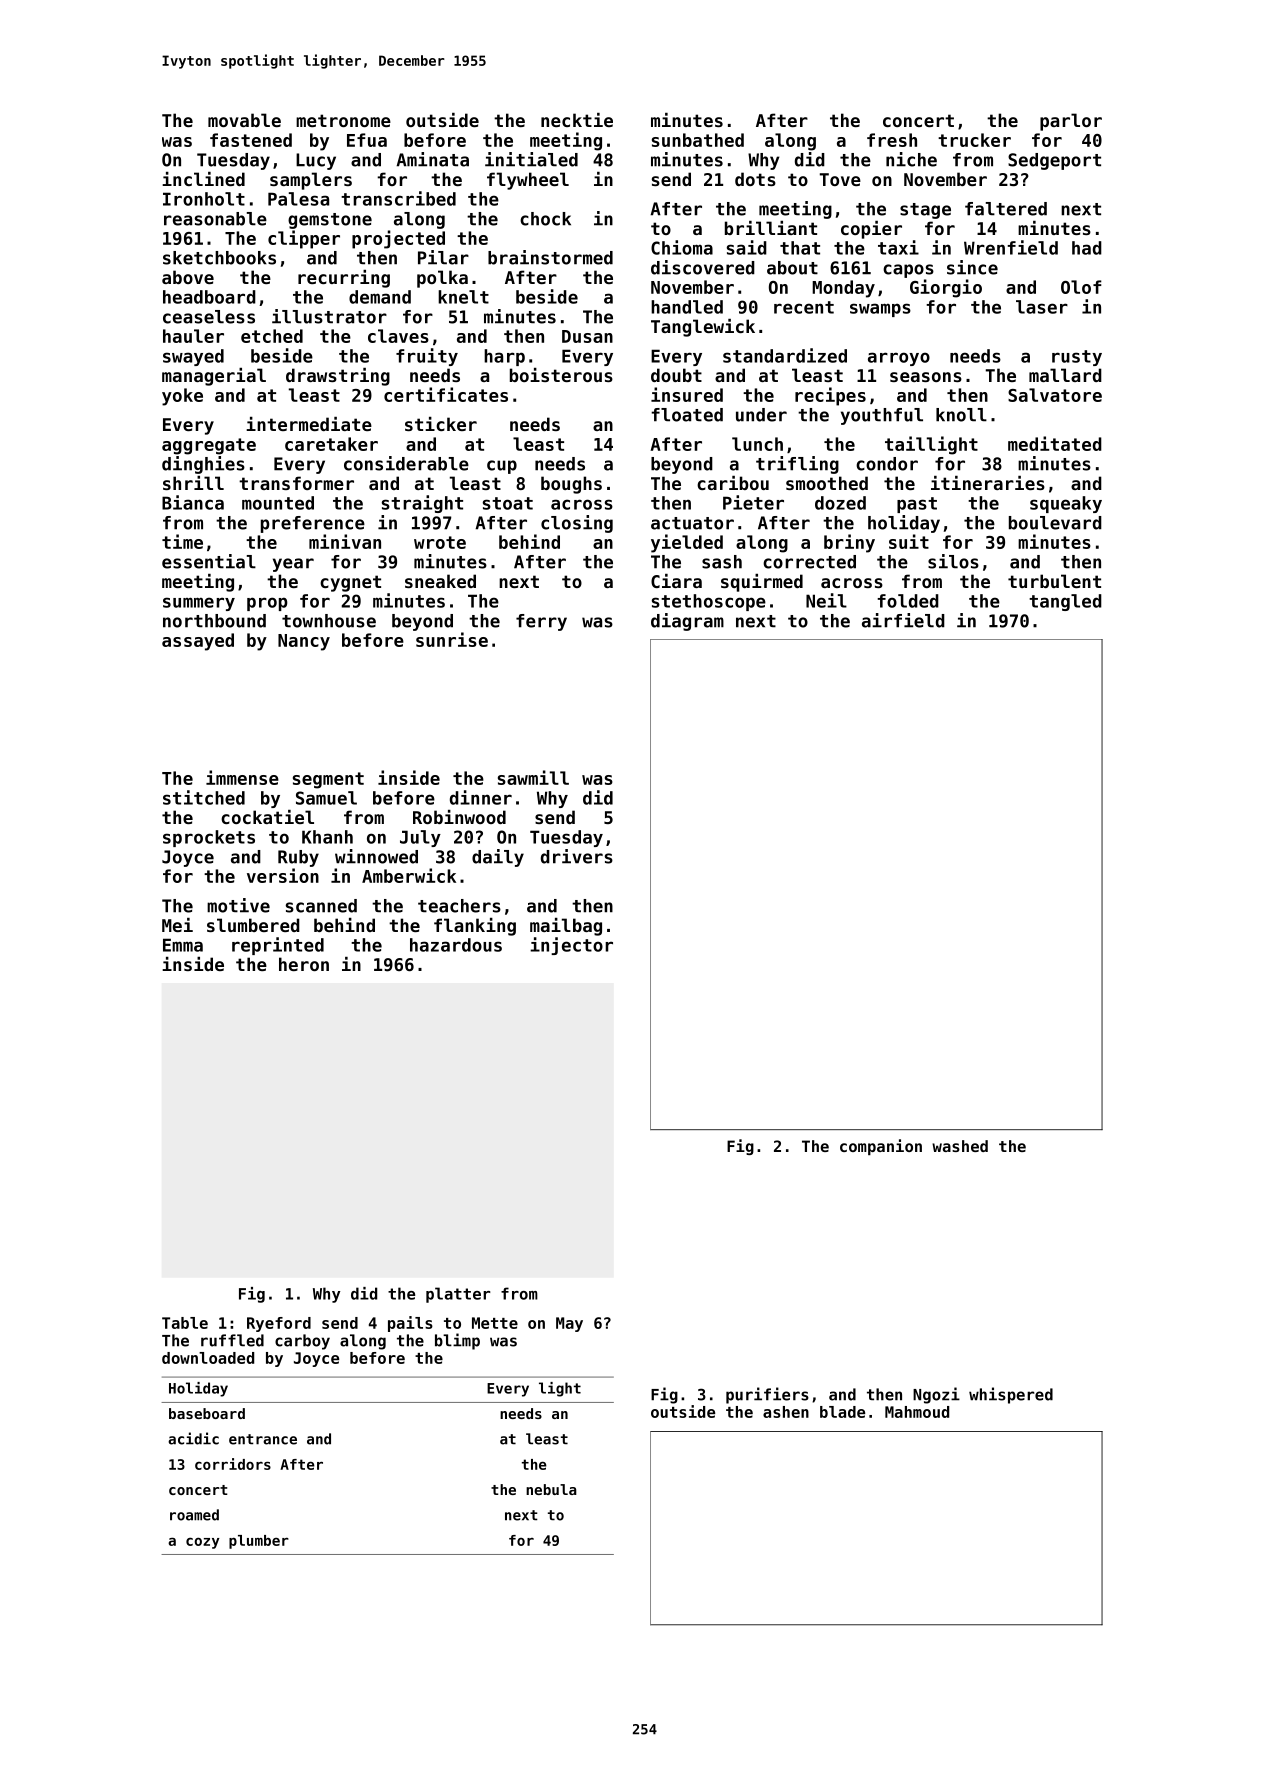  I want to click on plumber, so click(259, 1542).
